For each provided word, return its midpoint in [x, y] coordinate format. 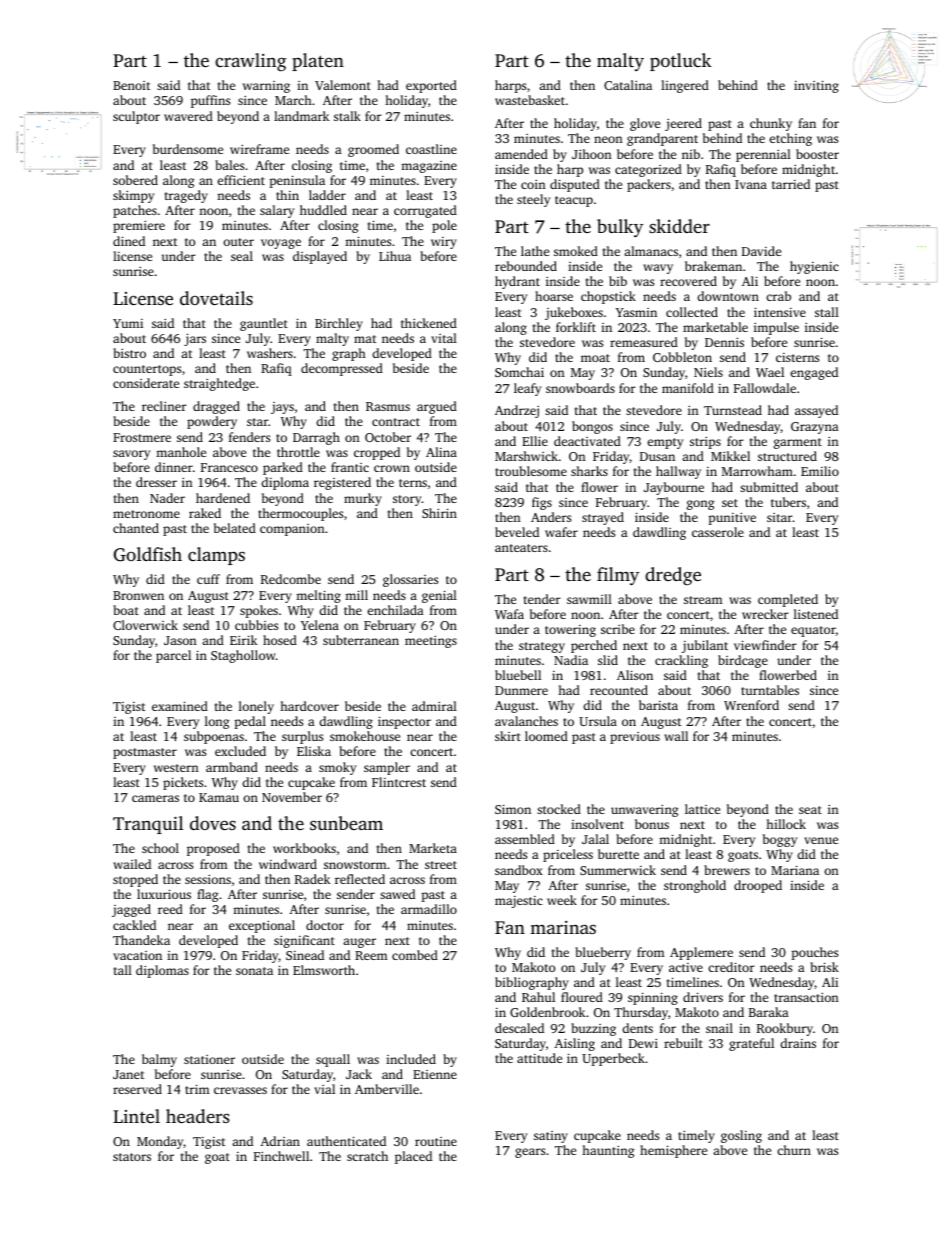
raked [205, 513]
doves [213, 823]
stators [132, 1157]
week [562, 900]
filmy [618, 576]
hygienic [814, 267]
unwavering [644, 811]
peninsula [297, 181]
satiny [551, 1137]
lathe [535, 251]
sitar [779, 517]
